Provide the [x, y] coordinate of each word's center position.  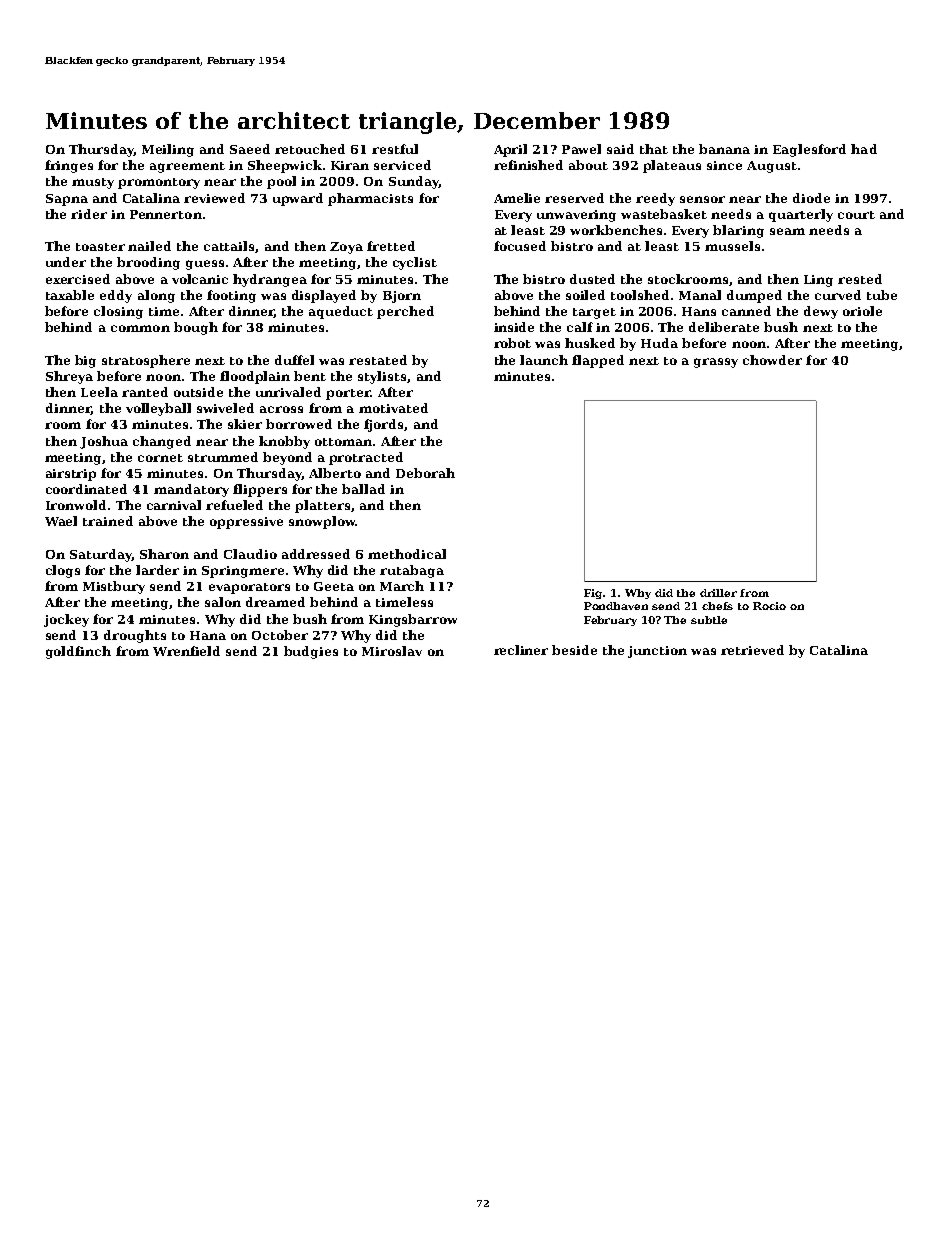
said [620, 149]
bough [196, 328]
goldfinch [78, 652]
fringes [69, 166]
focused [520, 246]
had [864, 149]
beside [574, 650]
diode [811, 198]
